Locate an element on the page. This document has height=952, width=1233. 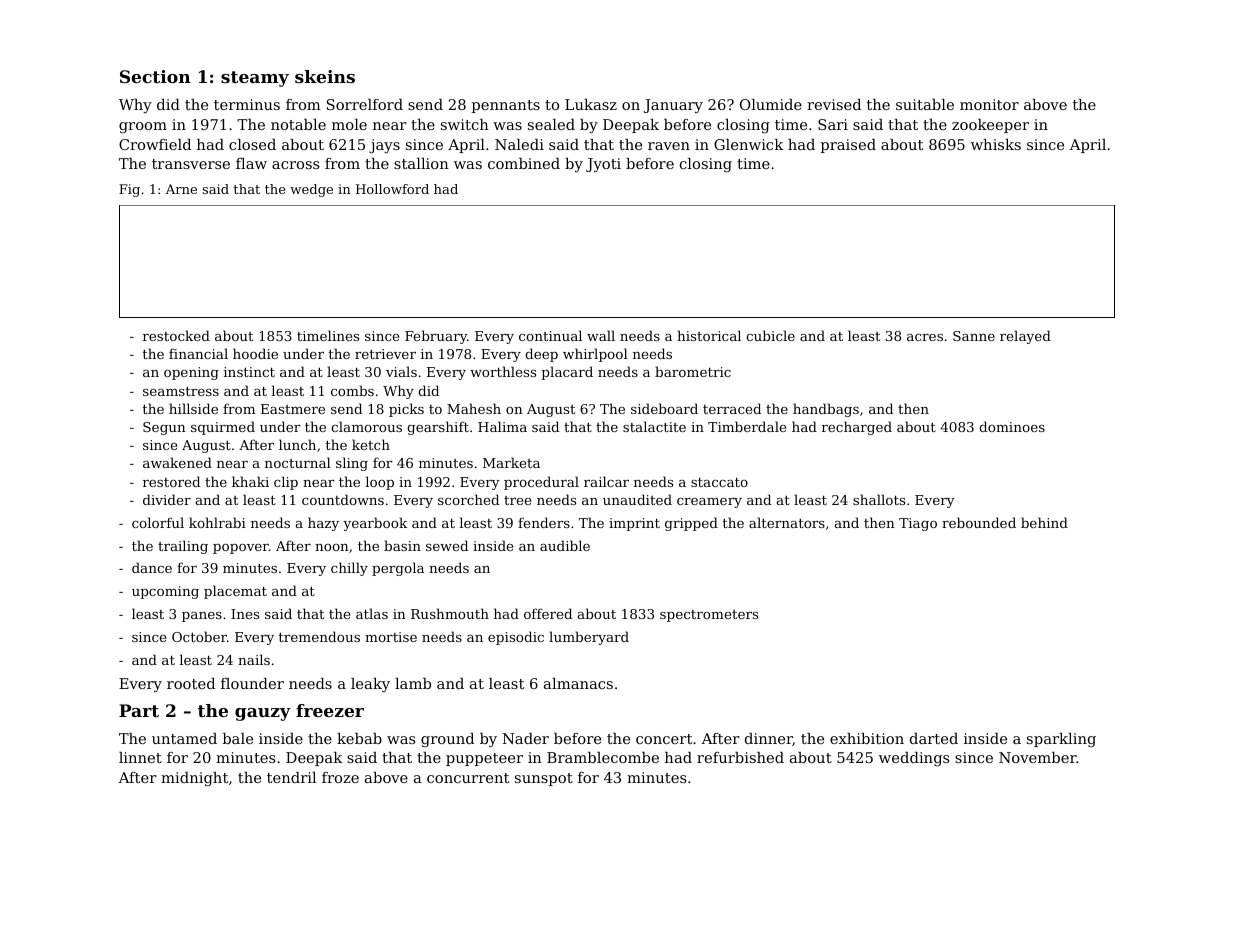
zookeeper is located at coordinates (990, 126).
